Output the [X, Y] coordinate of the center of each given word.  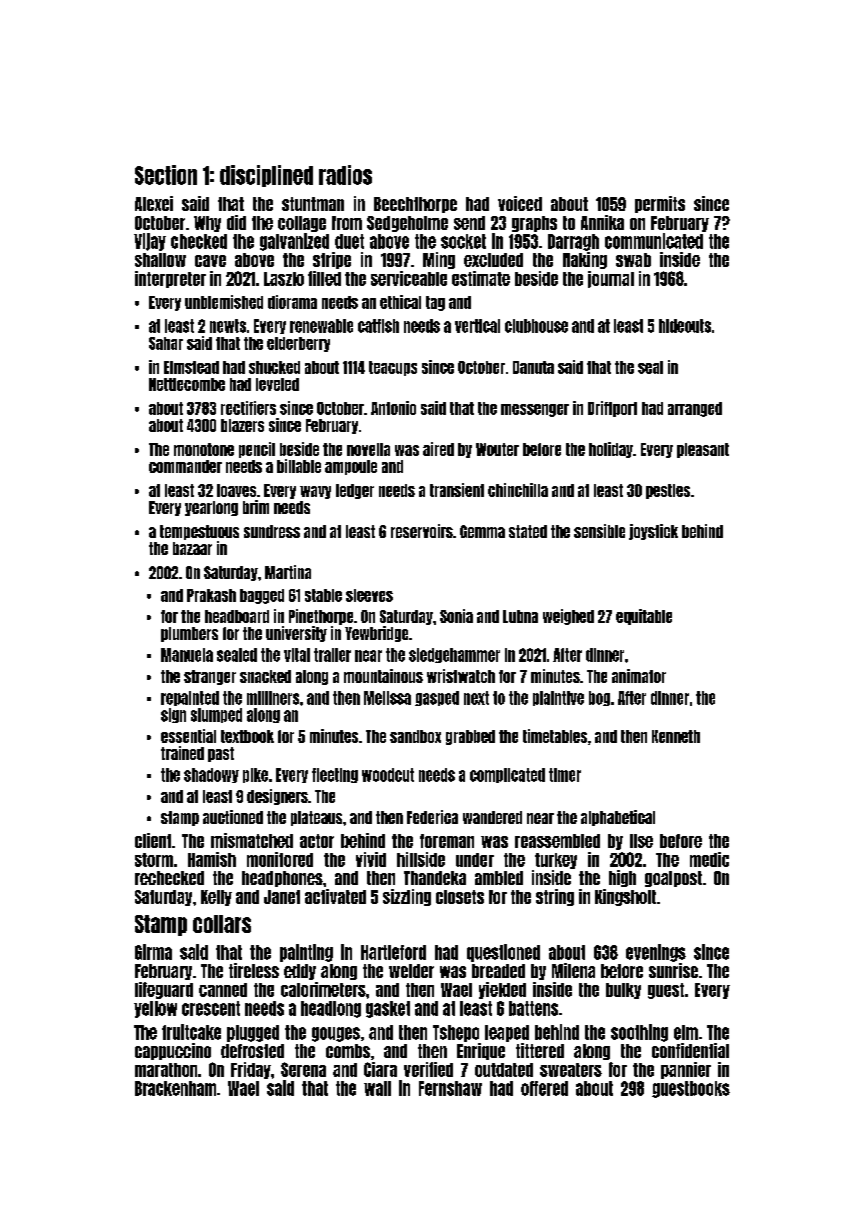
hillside [421, 859]
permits [660, 204]
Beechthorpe [415, 205]
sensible [599, 531]
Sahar [166, 343]
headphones [282, 879]
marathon [166, 1070]
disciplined [266, 176]
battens [533, 1008]
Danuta [533, 367]
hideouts [685, 326]
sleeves [369, 595]
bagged [262, 596]
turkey [556, 861]
